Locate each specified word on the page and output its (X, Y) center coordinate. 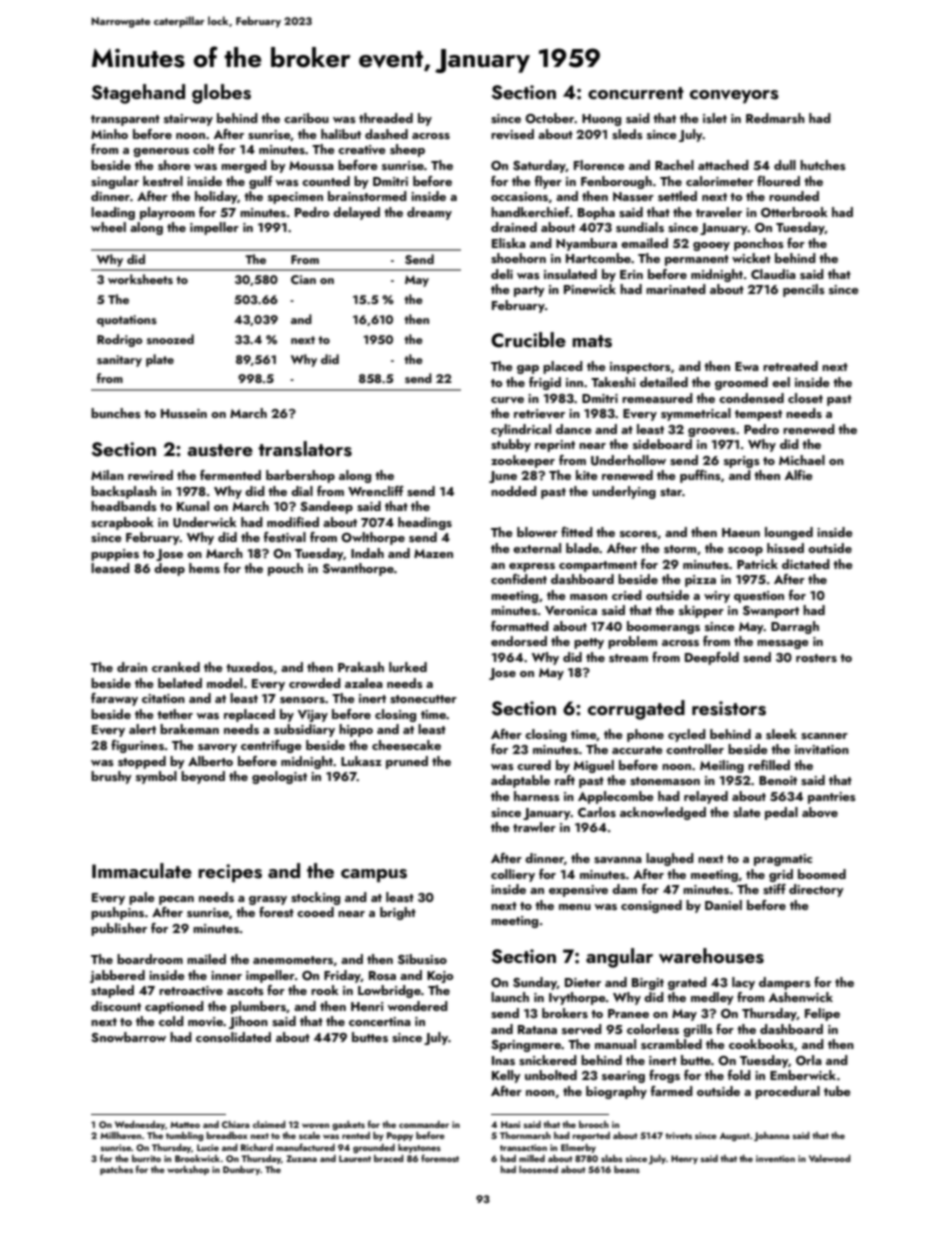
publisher (119, 929)
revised (512, 134)
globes (221, 94)
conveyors (734, 96)
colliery (513, 875)
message (783, 644)
